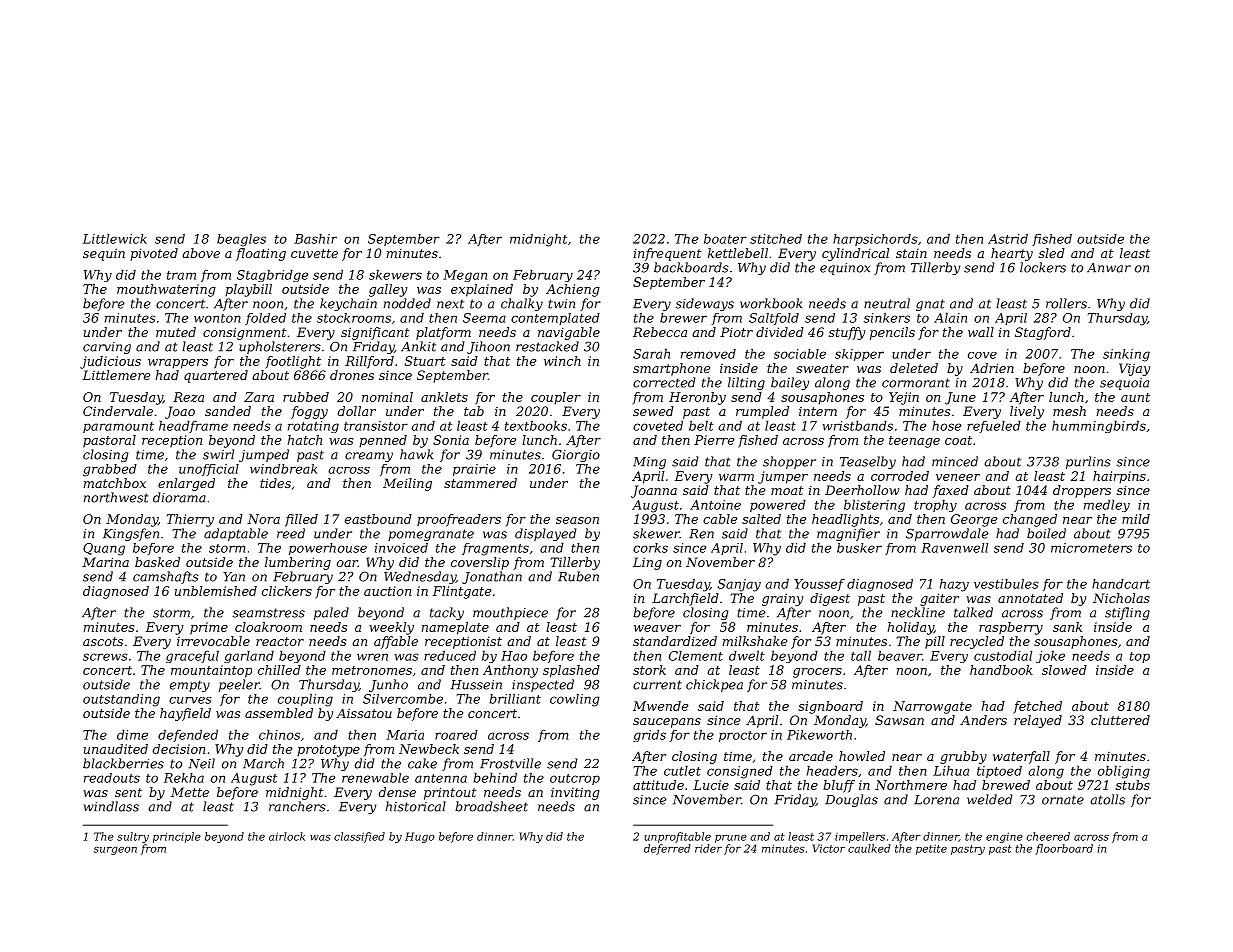 Image resolution: width=1233 pixels, height=952 pixels. I want to click on Marina, so click(105, 562).
